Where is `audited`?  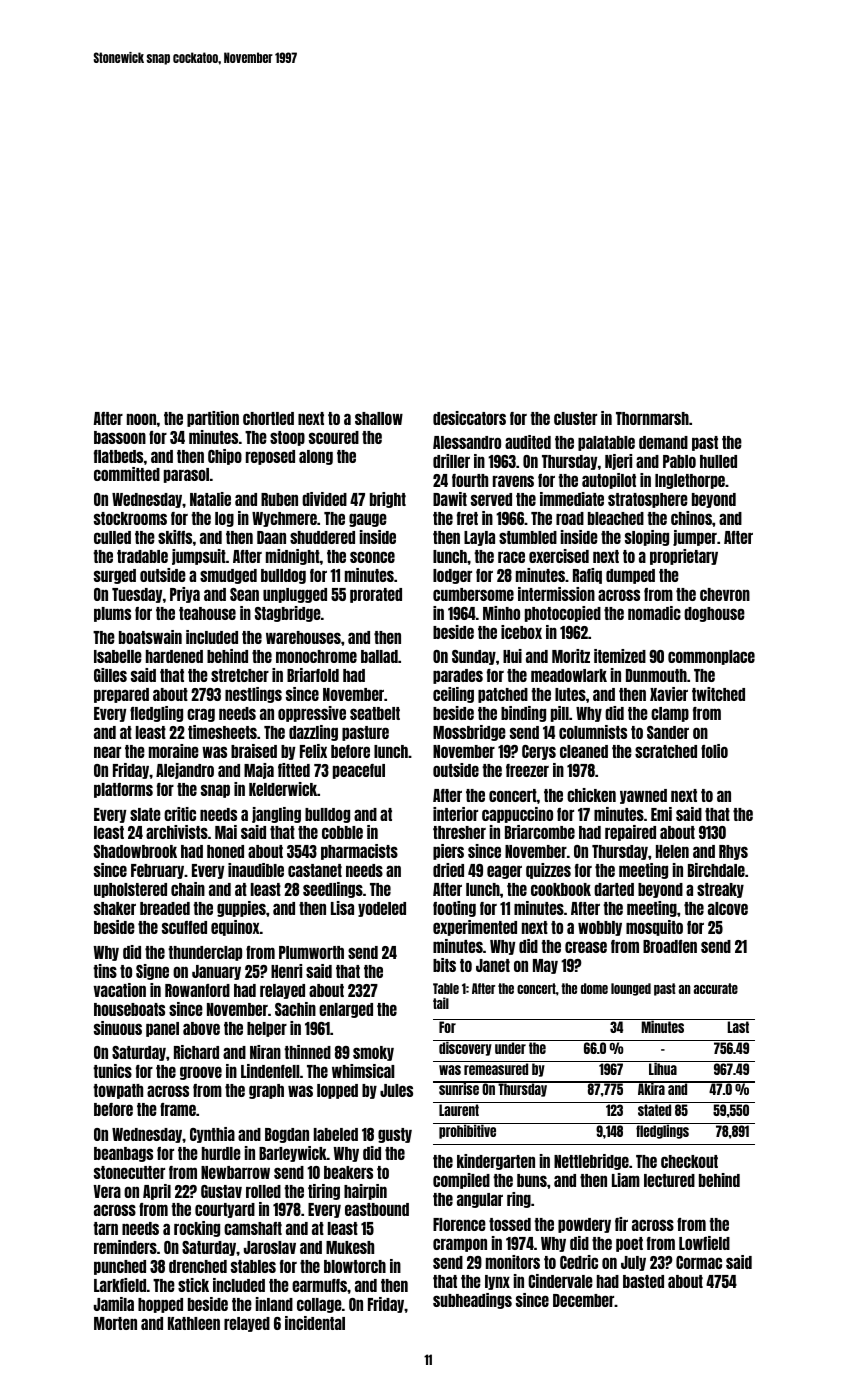
audited is located at coordinates (528, 442).
